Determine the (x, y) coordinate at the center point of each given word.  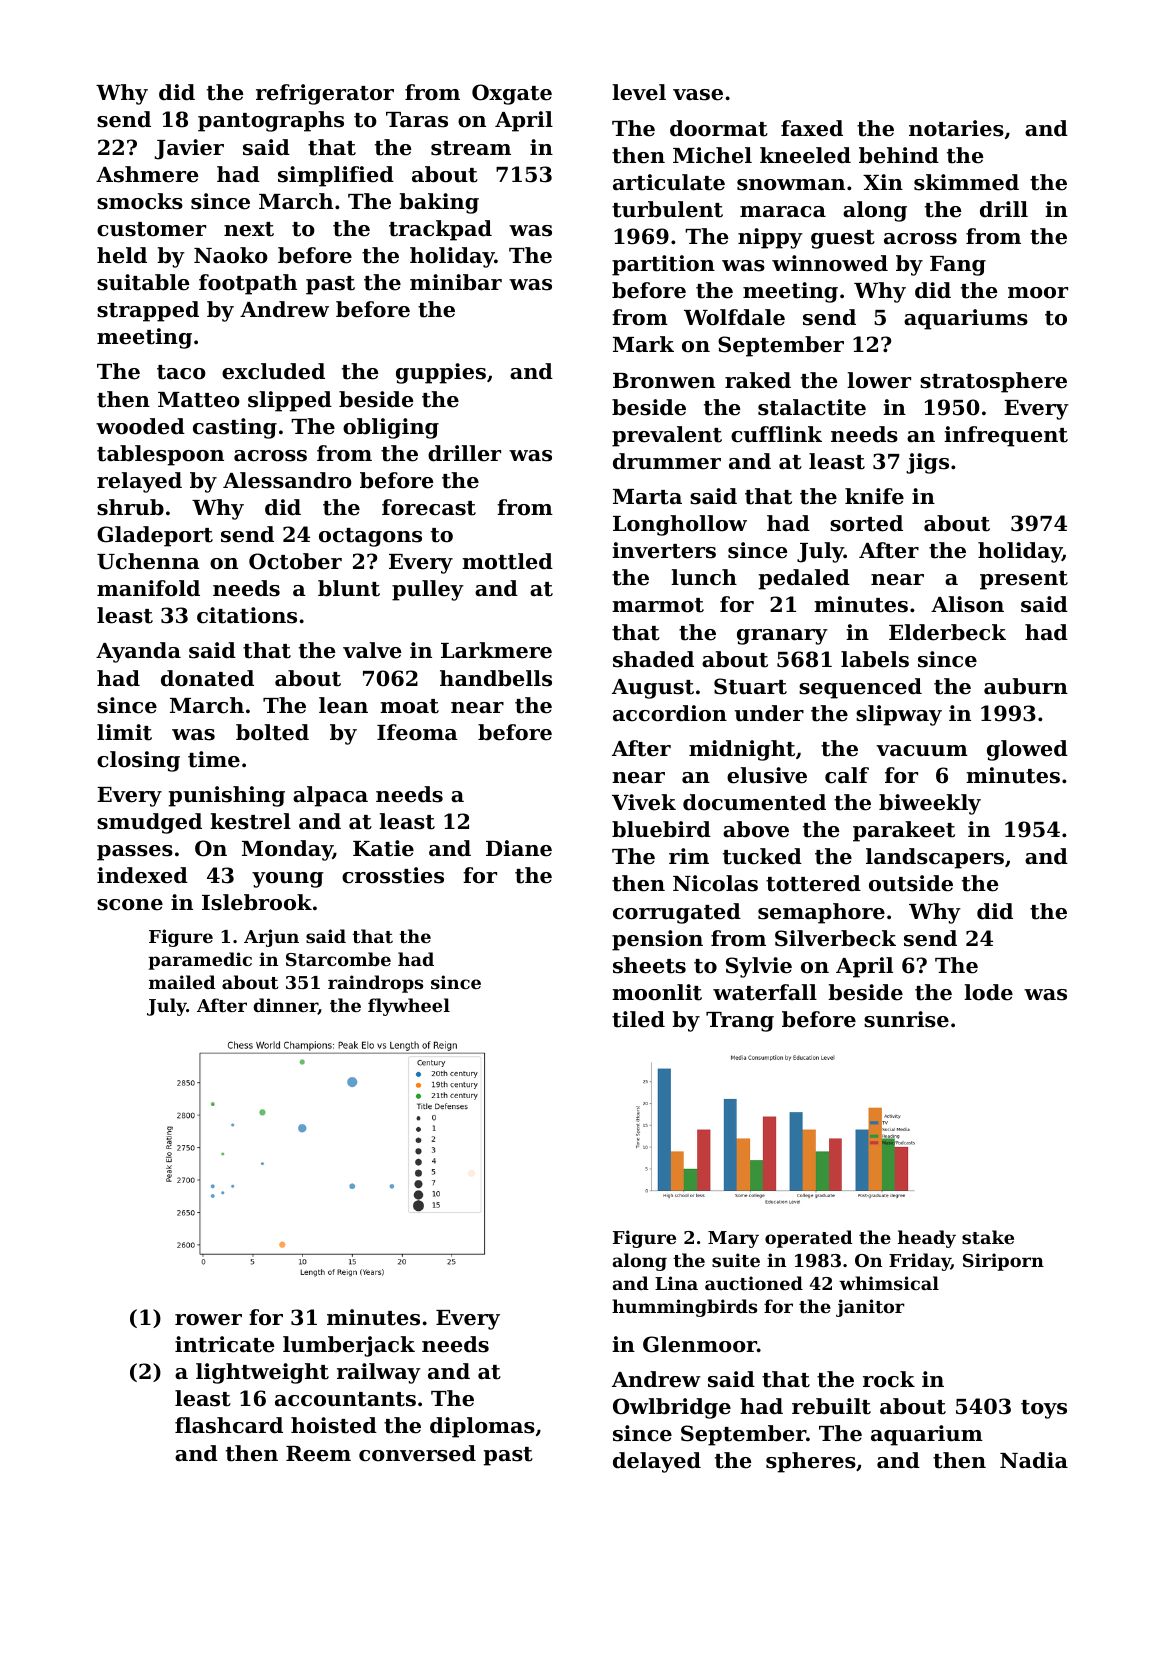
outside (911, 883)
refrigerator (325, 94)
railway (379, 1373)
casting (235, 428)
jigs (927, 463)
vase (698, 95)
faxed (812, 128)
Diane (519, 848)
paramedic (200, 961)
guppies (441, 373)
